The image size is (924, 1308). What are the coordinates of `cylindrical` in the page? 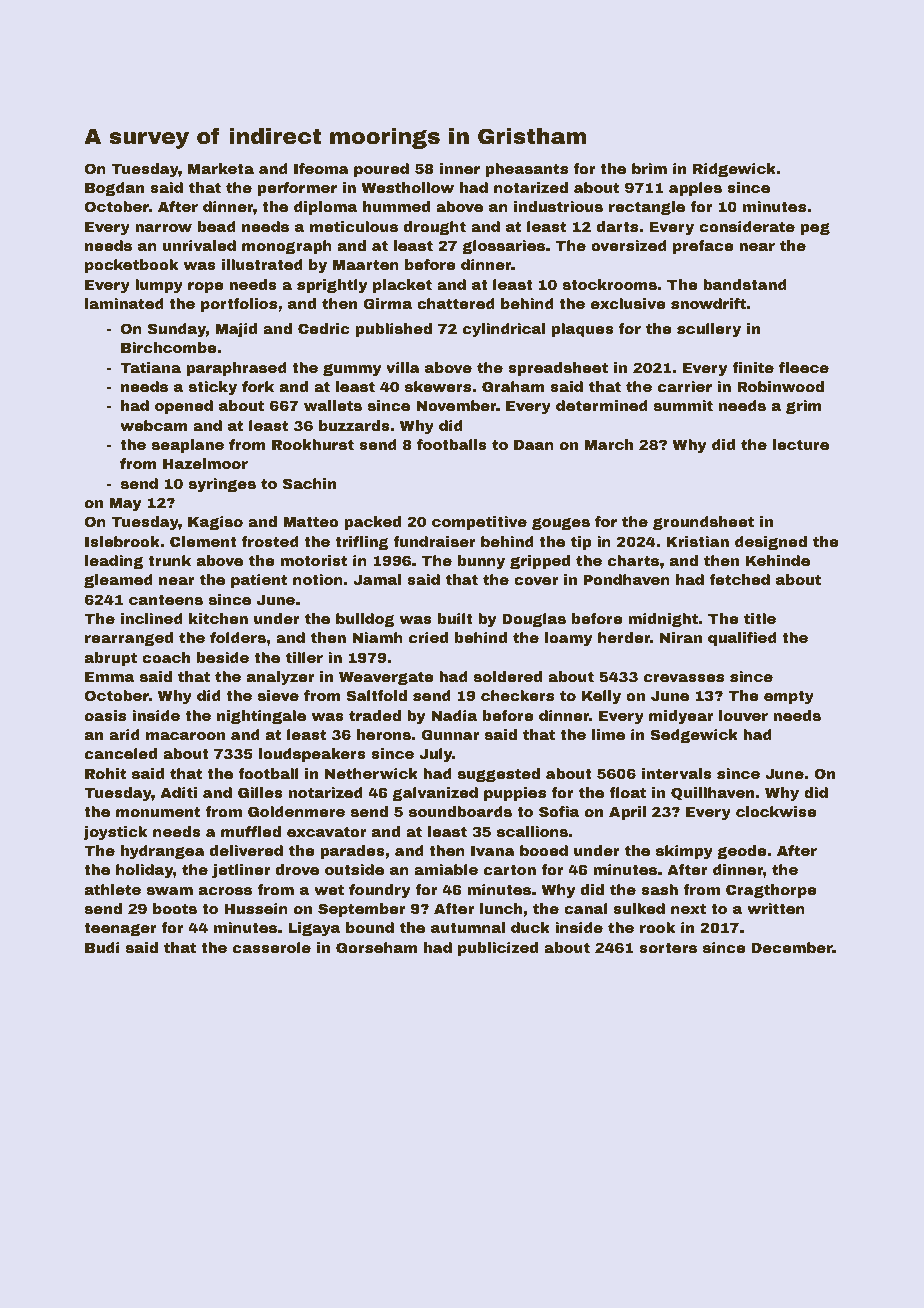 It's located at (504, 330).
